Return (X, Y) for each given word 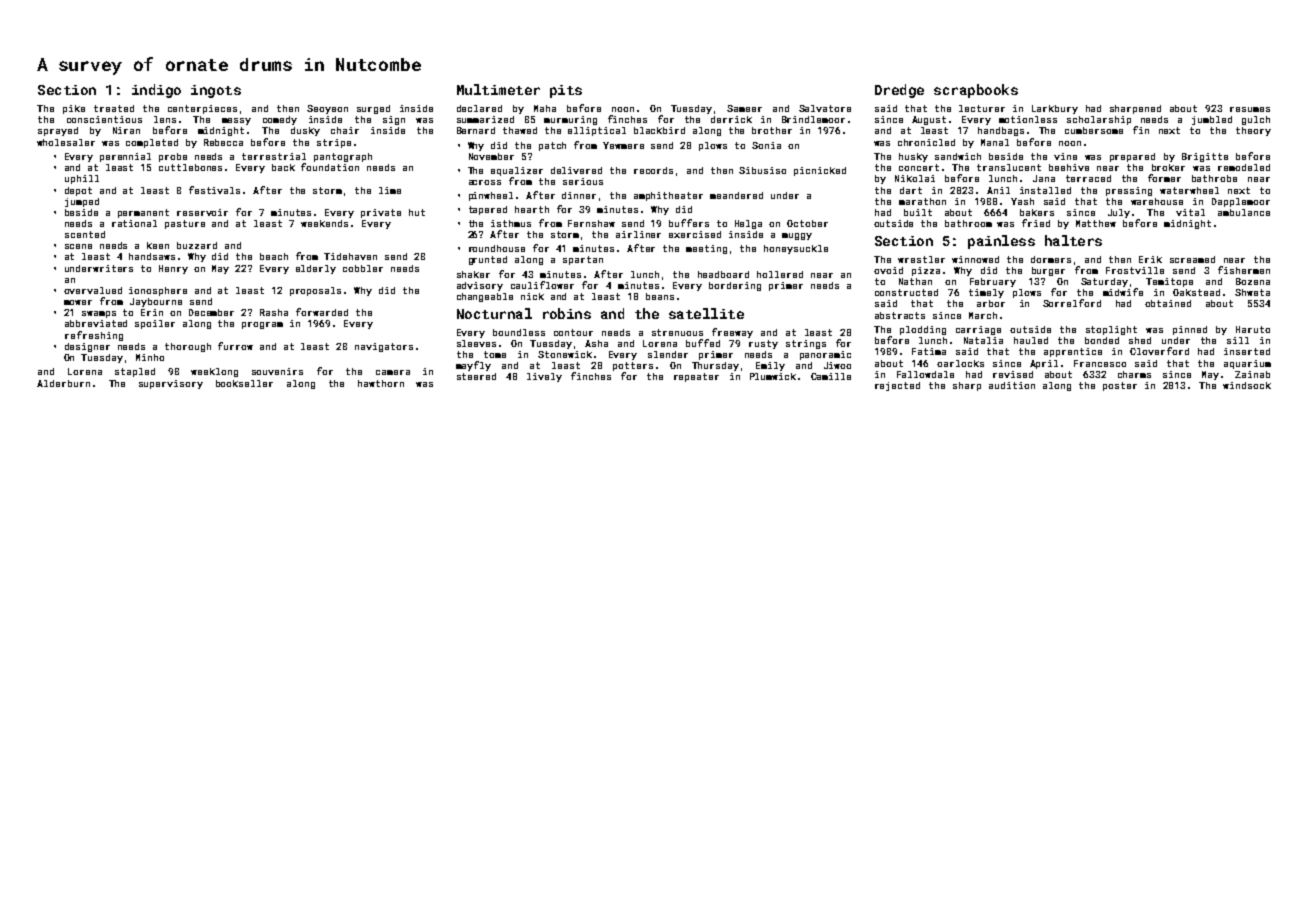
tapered (488, 210)
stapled (135, 372)
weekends (324, 223)
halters (1073, 240)
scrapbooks (976, 91)
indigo (156, 91)
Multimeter (498, 89)
